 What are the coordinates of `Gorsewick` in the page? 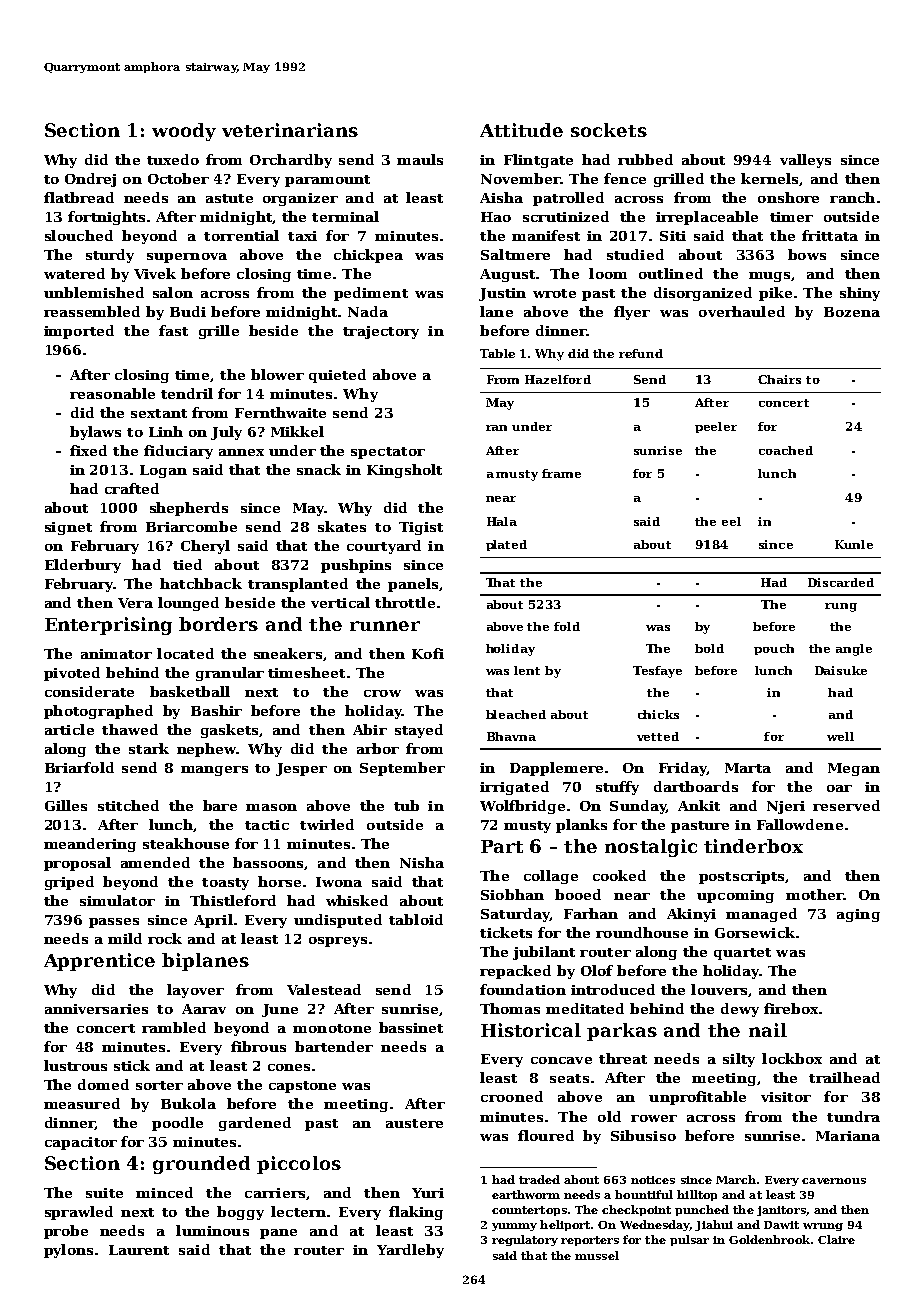 It's located at (755, 932).
